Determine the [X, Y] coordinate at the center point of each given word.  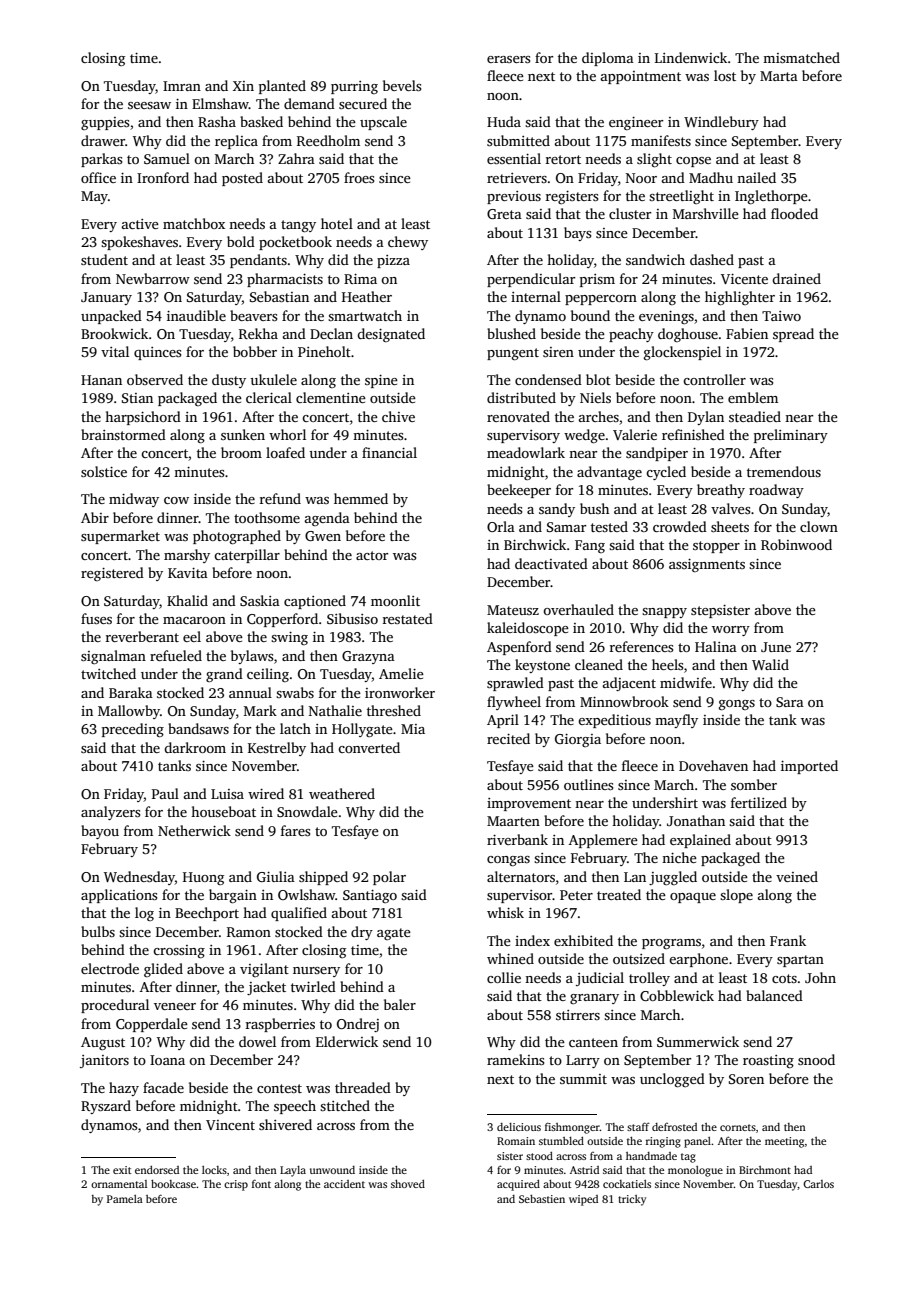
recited [508, 738]
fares [295, 830]
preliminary [791, 436]
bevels [402, 85]
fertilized [759, 802]
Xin [243, 86]
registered [112, 574]
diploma [608, 59]
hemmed [361, 498]
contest [279, 1088]
